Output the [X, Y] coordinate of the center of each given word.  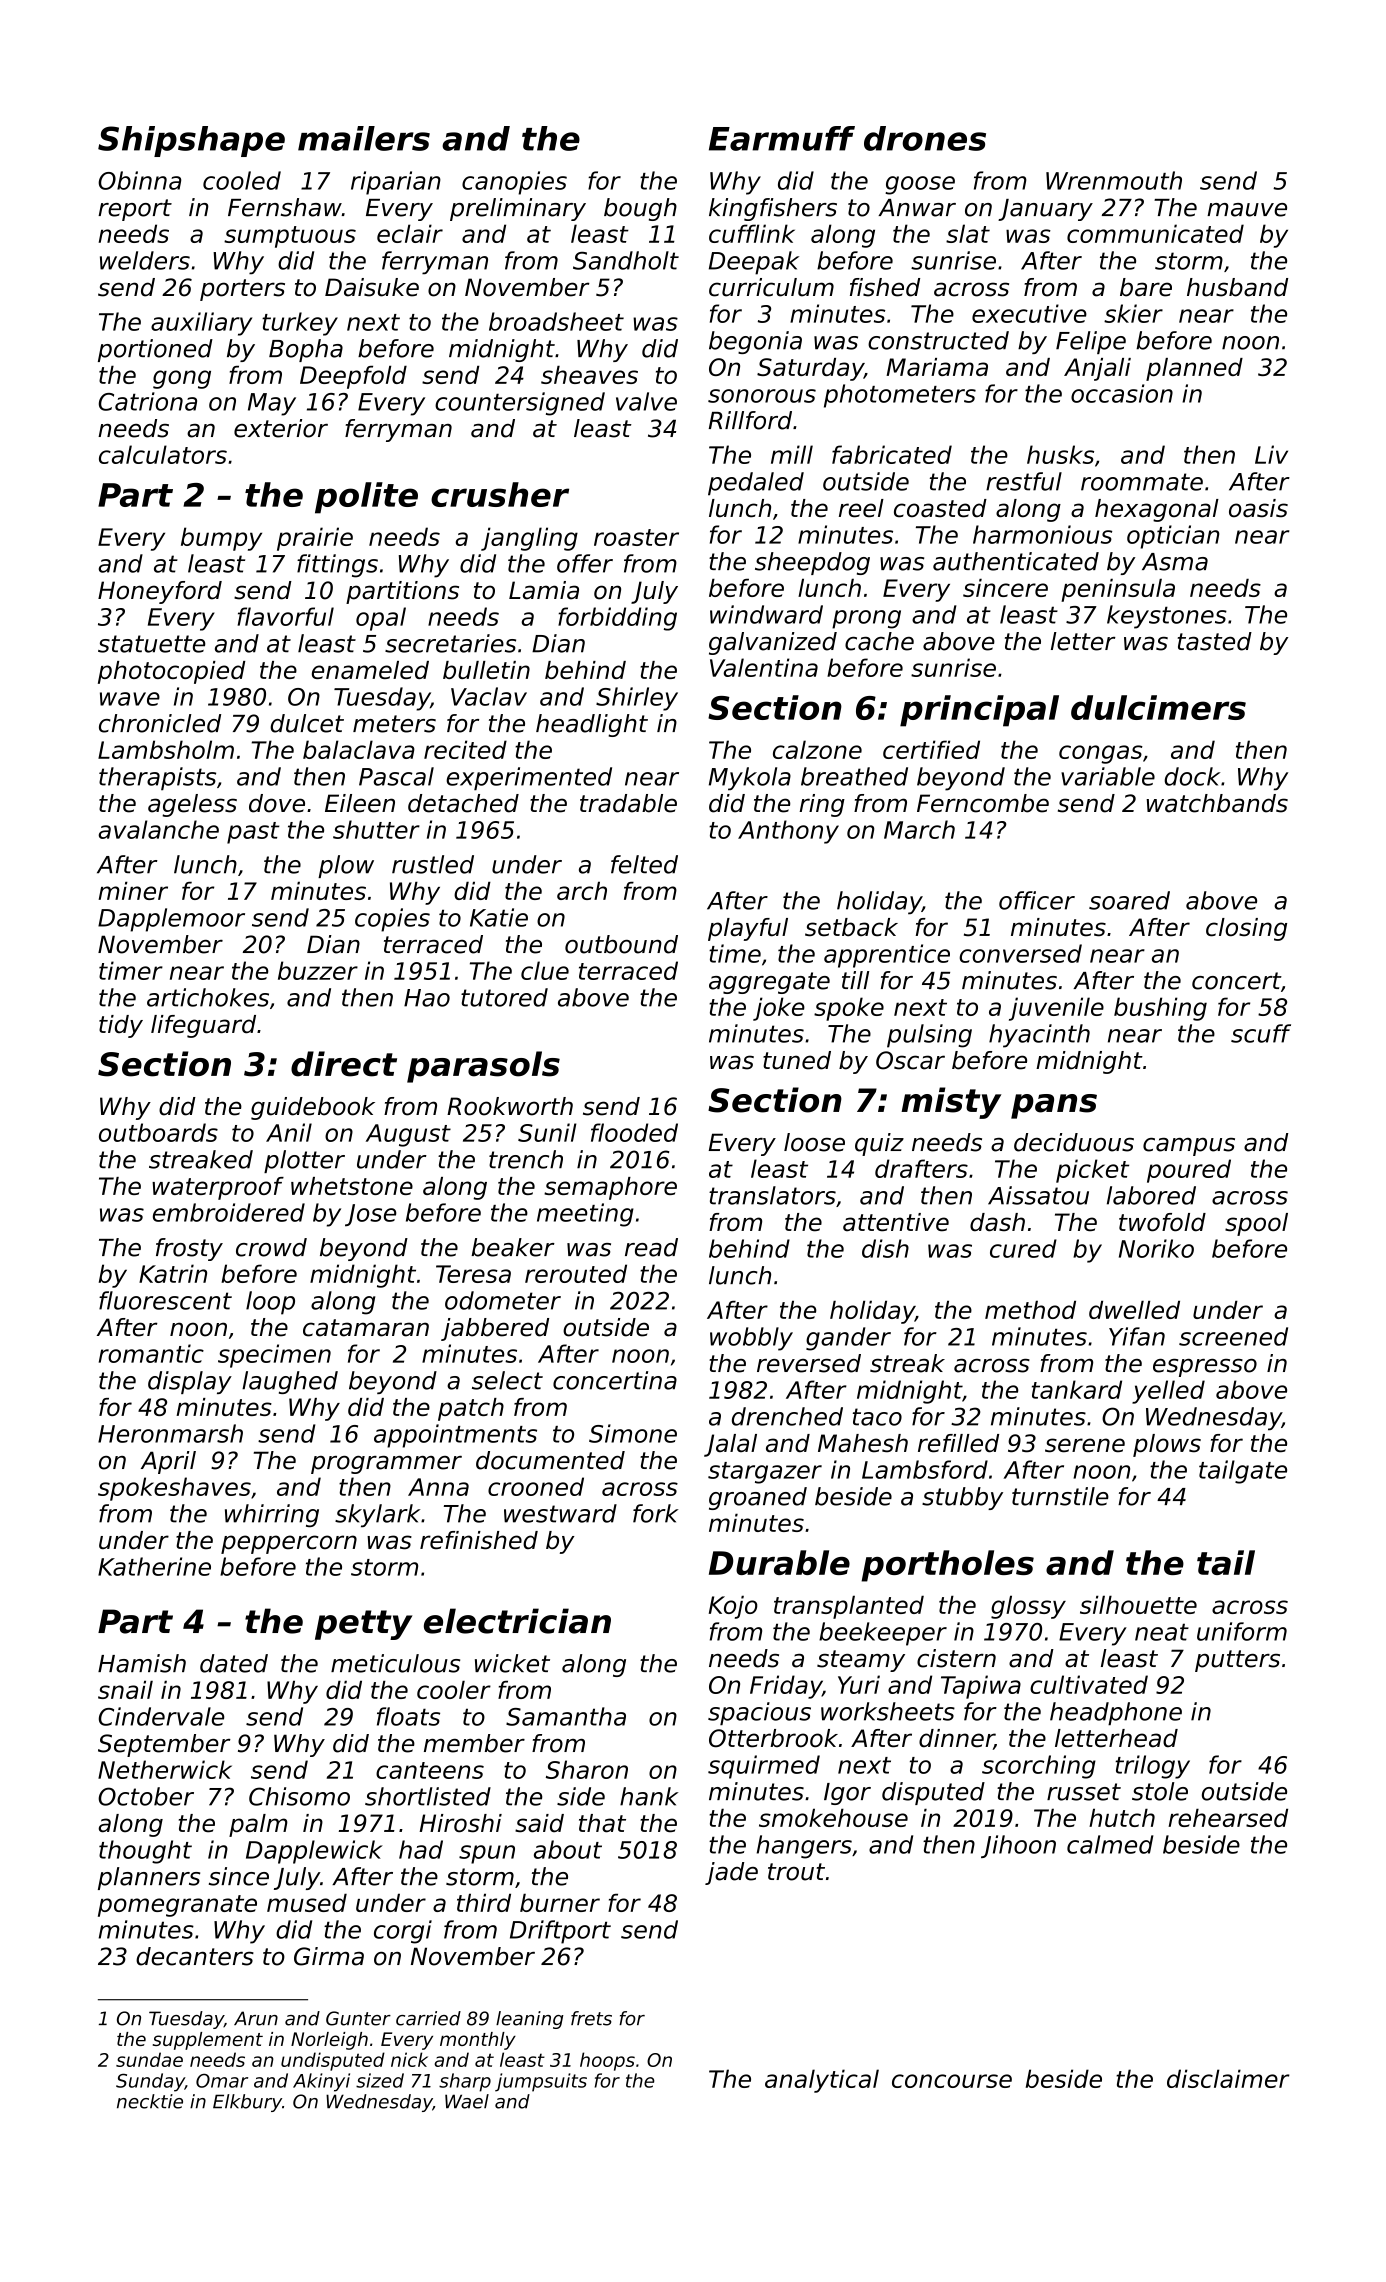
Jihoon [1018, 1846]
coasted [940, 508]
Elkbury [247, 2103]
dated [234, 1663]
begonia [755, 342]
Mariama [937, 367]
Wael [467, 2101]
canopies [514, 183]
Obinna [139, 180]
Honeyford [160, 592]
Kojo [733, 1607]
